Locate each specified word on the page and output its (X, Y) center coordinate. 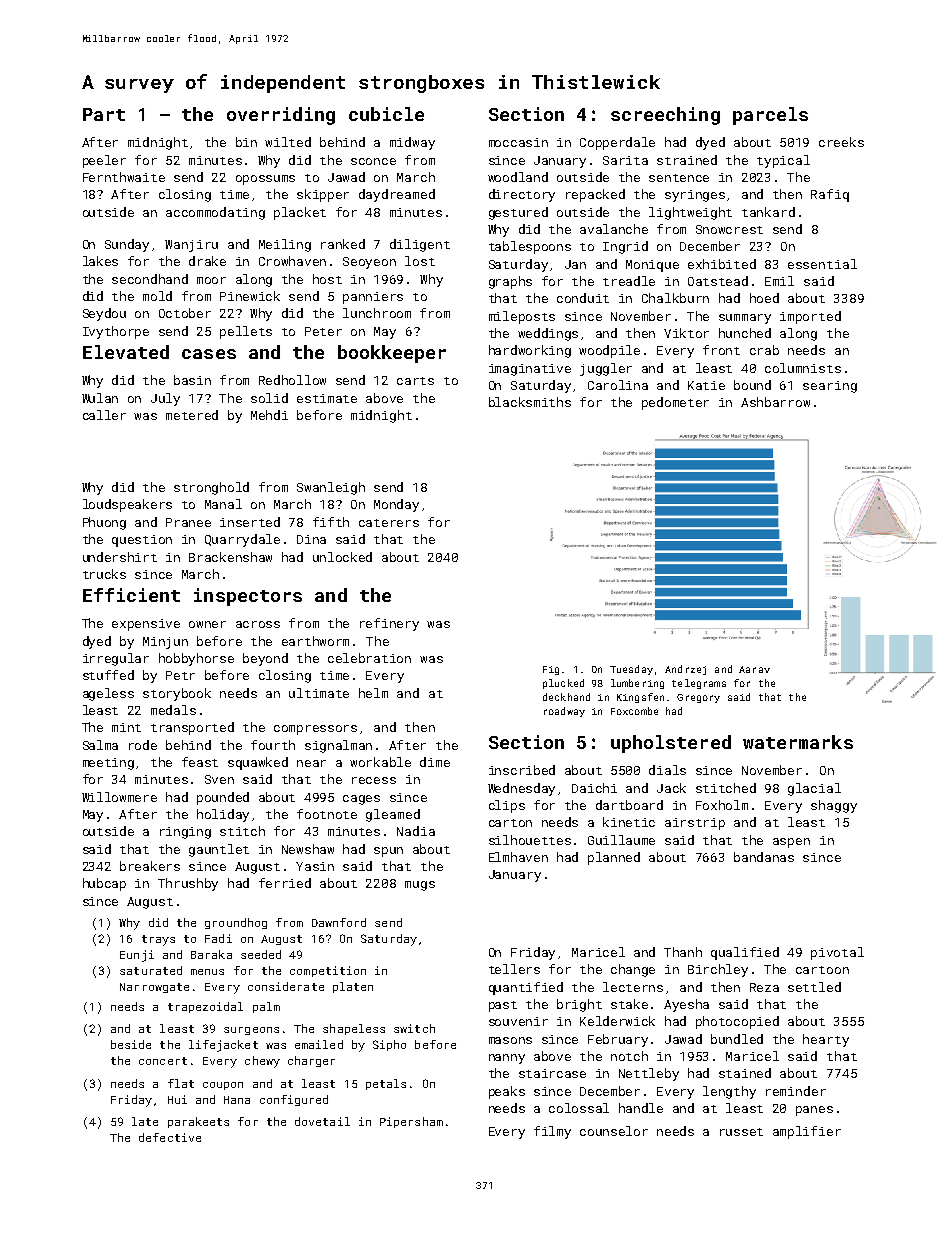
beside (131, 1044)
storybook (177, 694)
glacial (814, 789)
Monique (652, 266)
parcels (770, 116)
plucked (563, 684)
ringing (185, 833)
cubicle (386, 114)
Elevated (126, 352)
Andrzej (685, 670)
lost (420, 261)
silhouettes (530, 840)
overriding (281, 116)
